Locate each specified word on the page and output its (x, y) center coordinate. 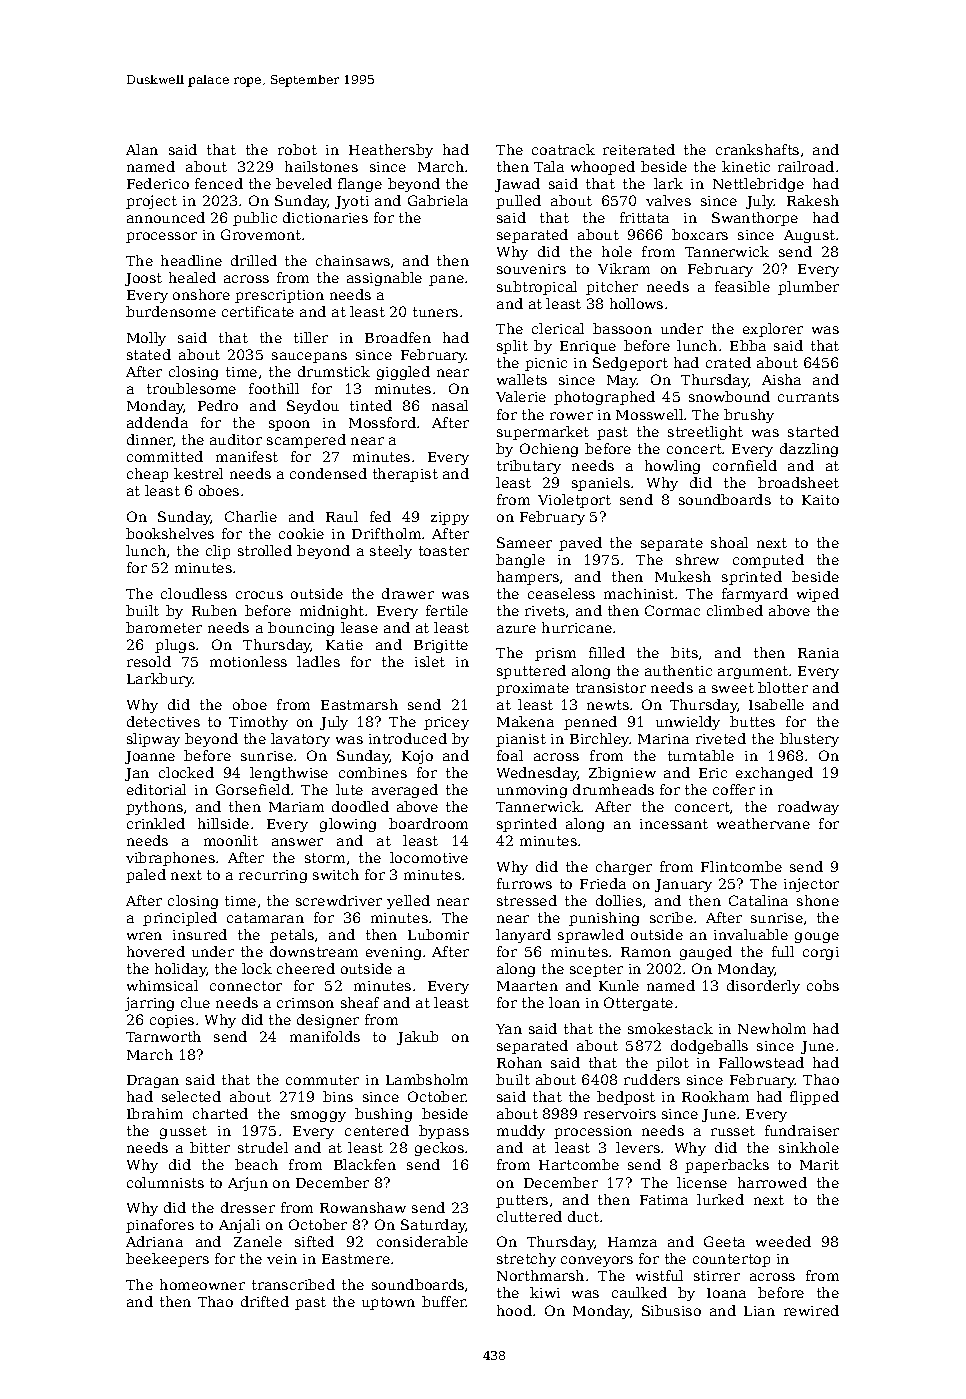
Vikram (624, 268)
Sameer (524, 542)
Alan (142, 149)
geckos (439, 1149)
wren (144, 936)
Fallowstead (761, 1062)
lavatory (300, 740)
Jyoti (352, 202)
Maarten (527, 986)
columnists (165, 1182)
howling (672, 467)
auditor (236, 439)
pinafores (160, 1226)
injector (811, 885)
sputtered (531, 672)
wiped (818, 595)
